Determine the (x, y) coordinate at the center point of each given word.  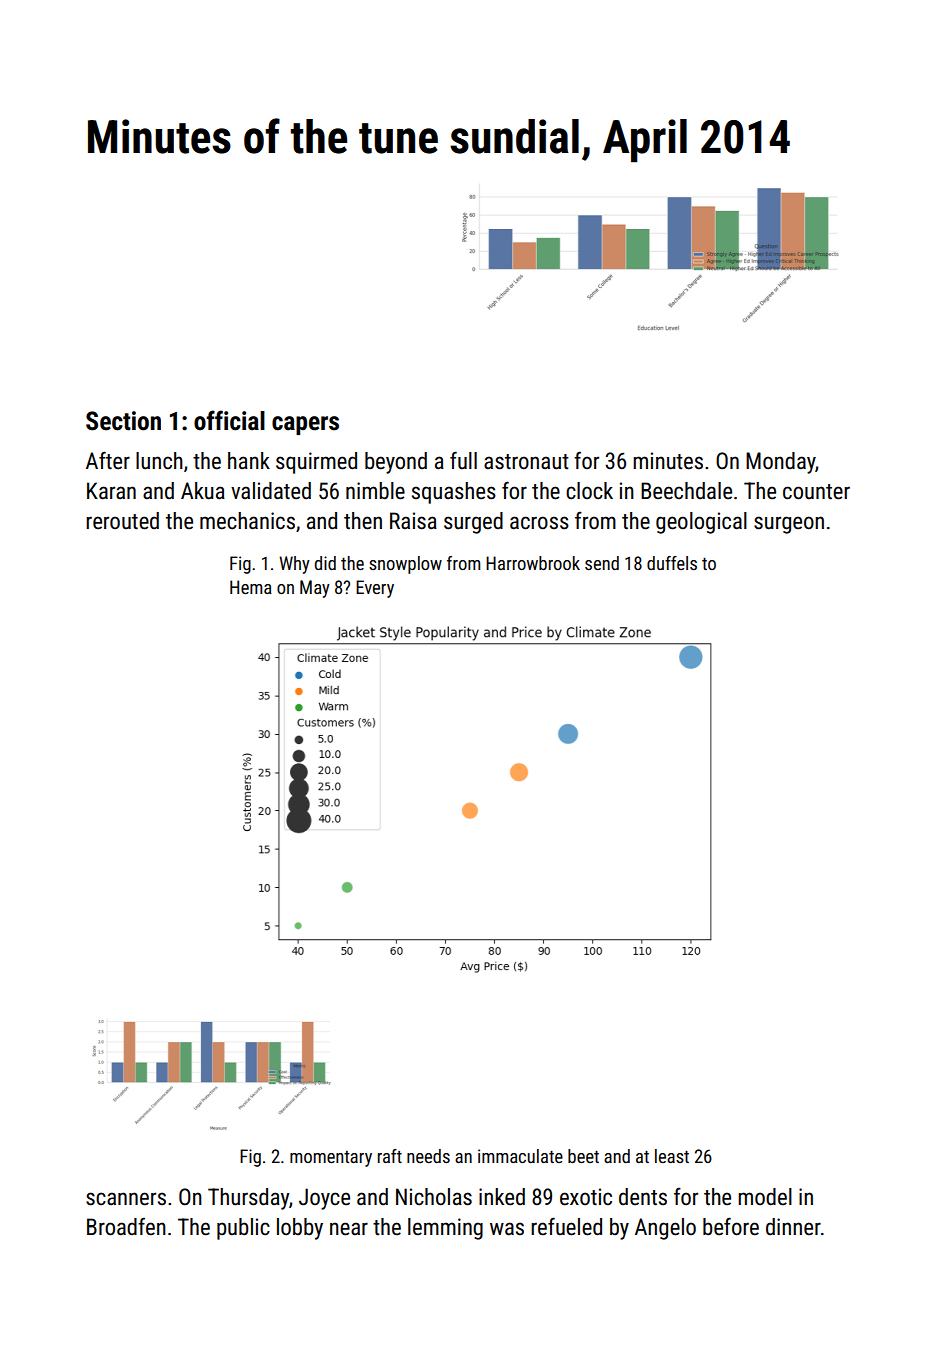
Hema (251, 587)
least (672, 1156)
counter (816, 492)
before (731, 1226)
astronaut (526, 462)
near (349, 1229)
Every (375, 589)
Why (294, 565)
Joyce (324, 1199)
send (602, 563)
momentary (331, 1159)
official (229, 420)
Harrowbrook (533, 563)
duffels (672, 563)
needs (428, 1156)
